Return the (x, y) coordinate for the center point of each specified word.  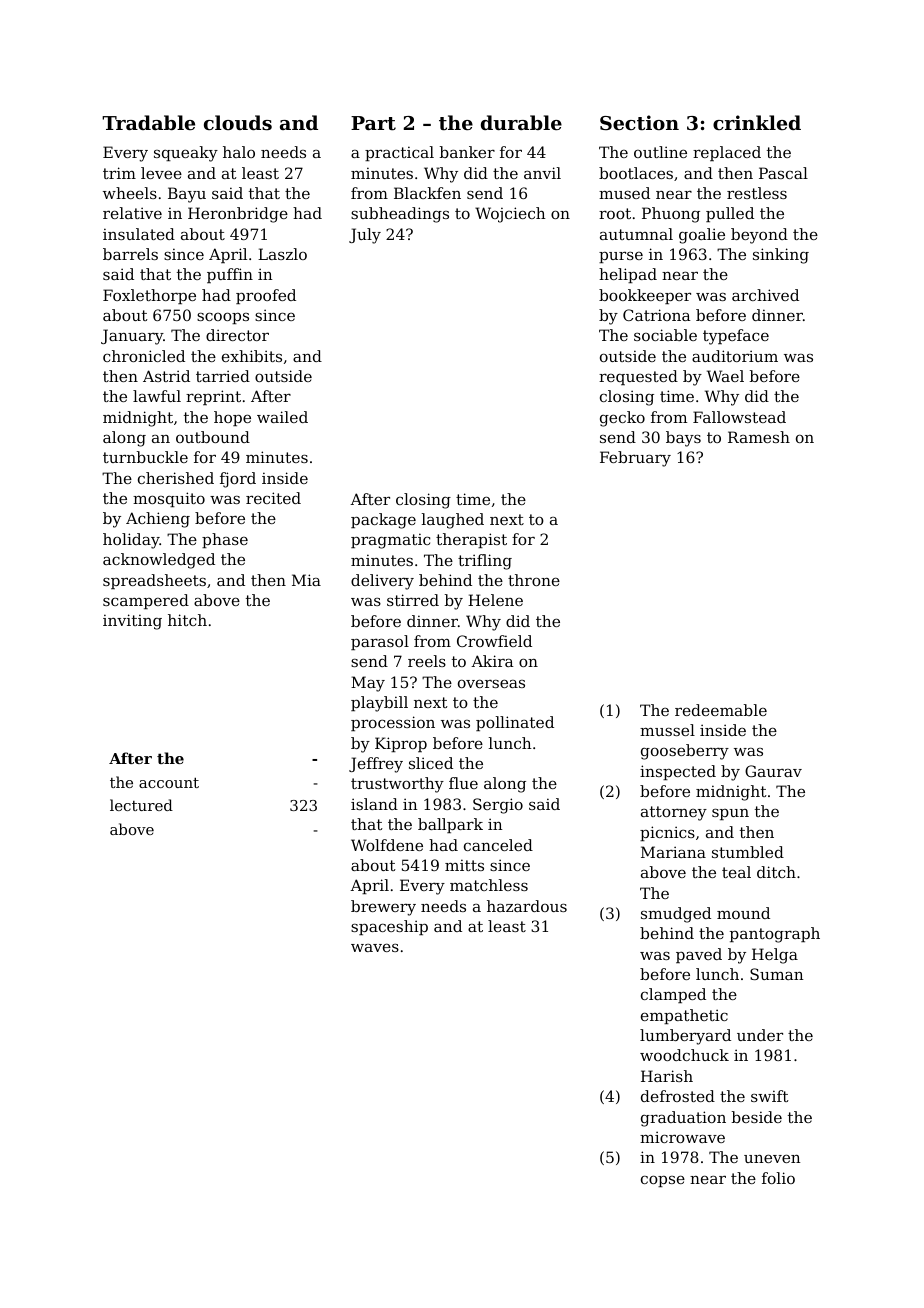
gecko (622, 419)
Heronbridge (238, 215)
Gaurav (773, 771)
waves (375, 947)
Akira (492, 661)
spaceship (389, 927)
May (368, 684)
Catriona (657, 315)
